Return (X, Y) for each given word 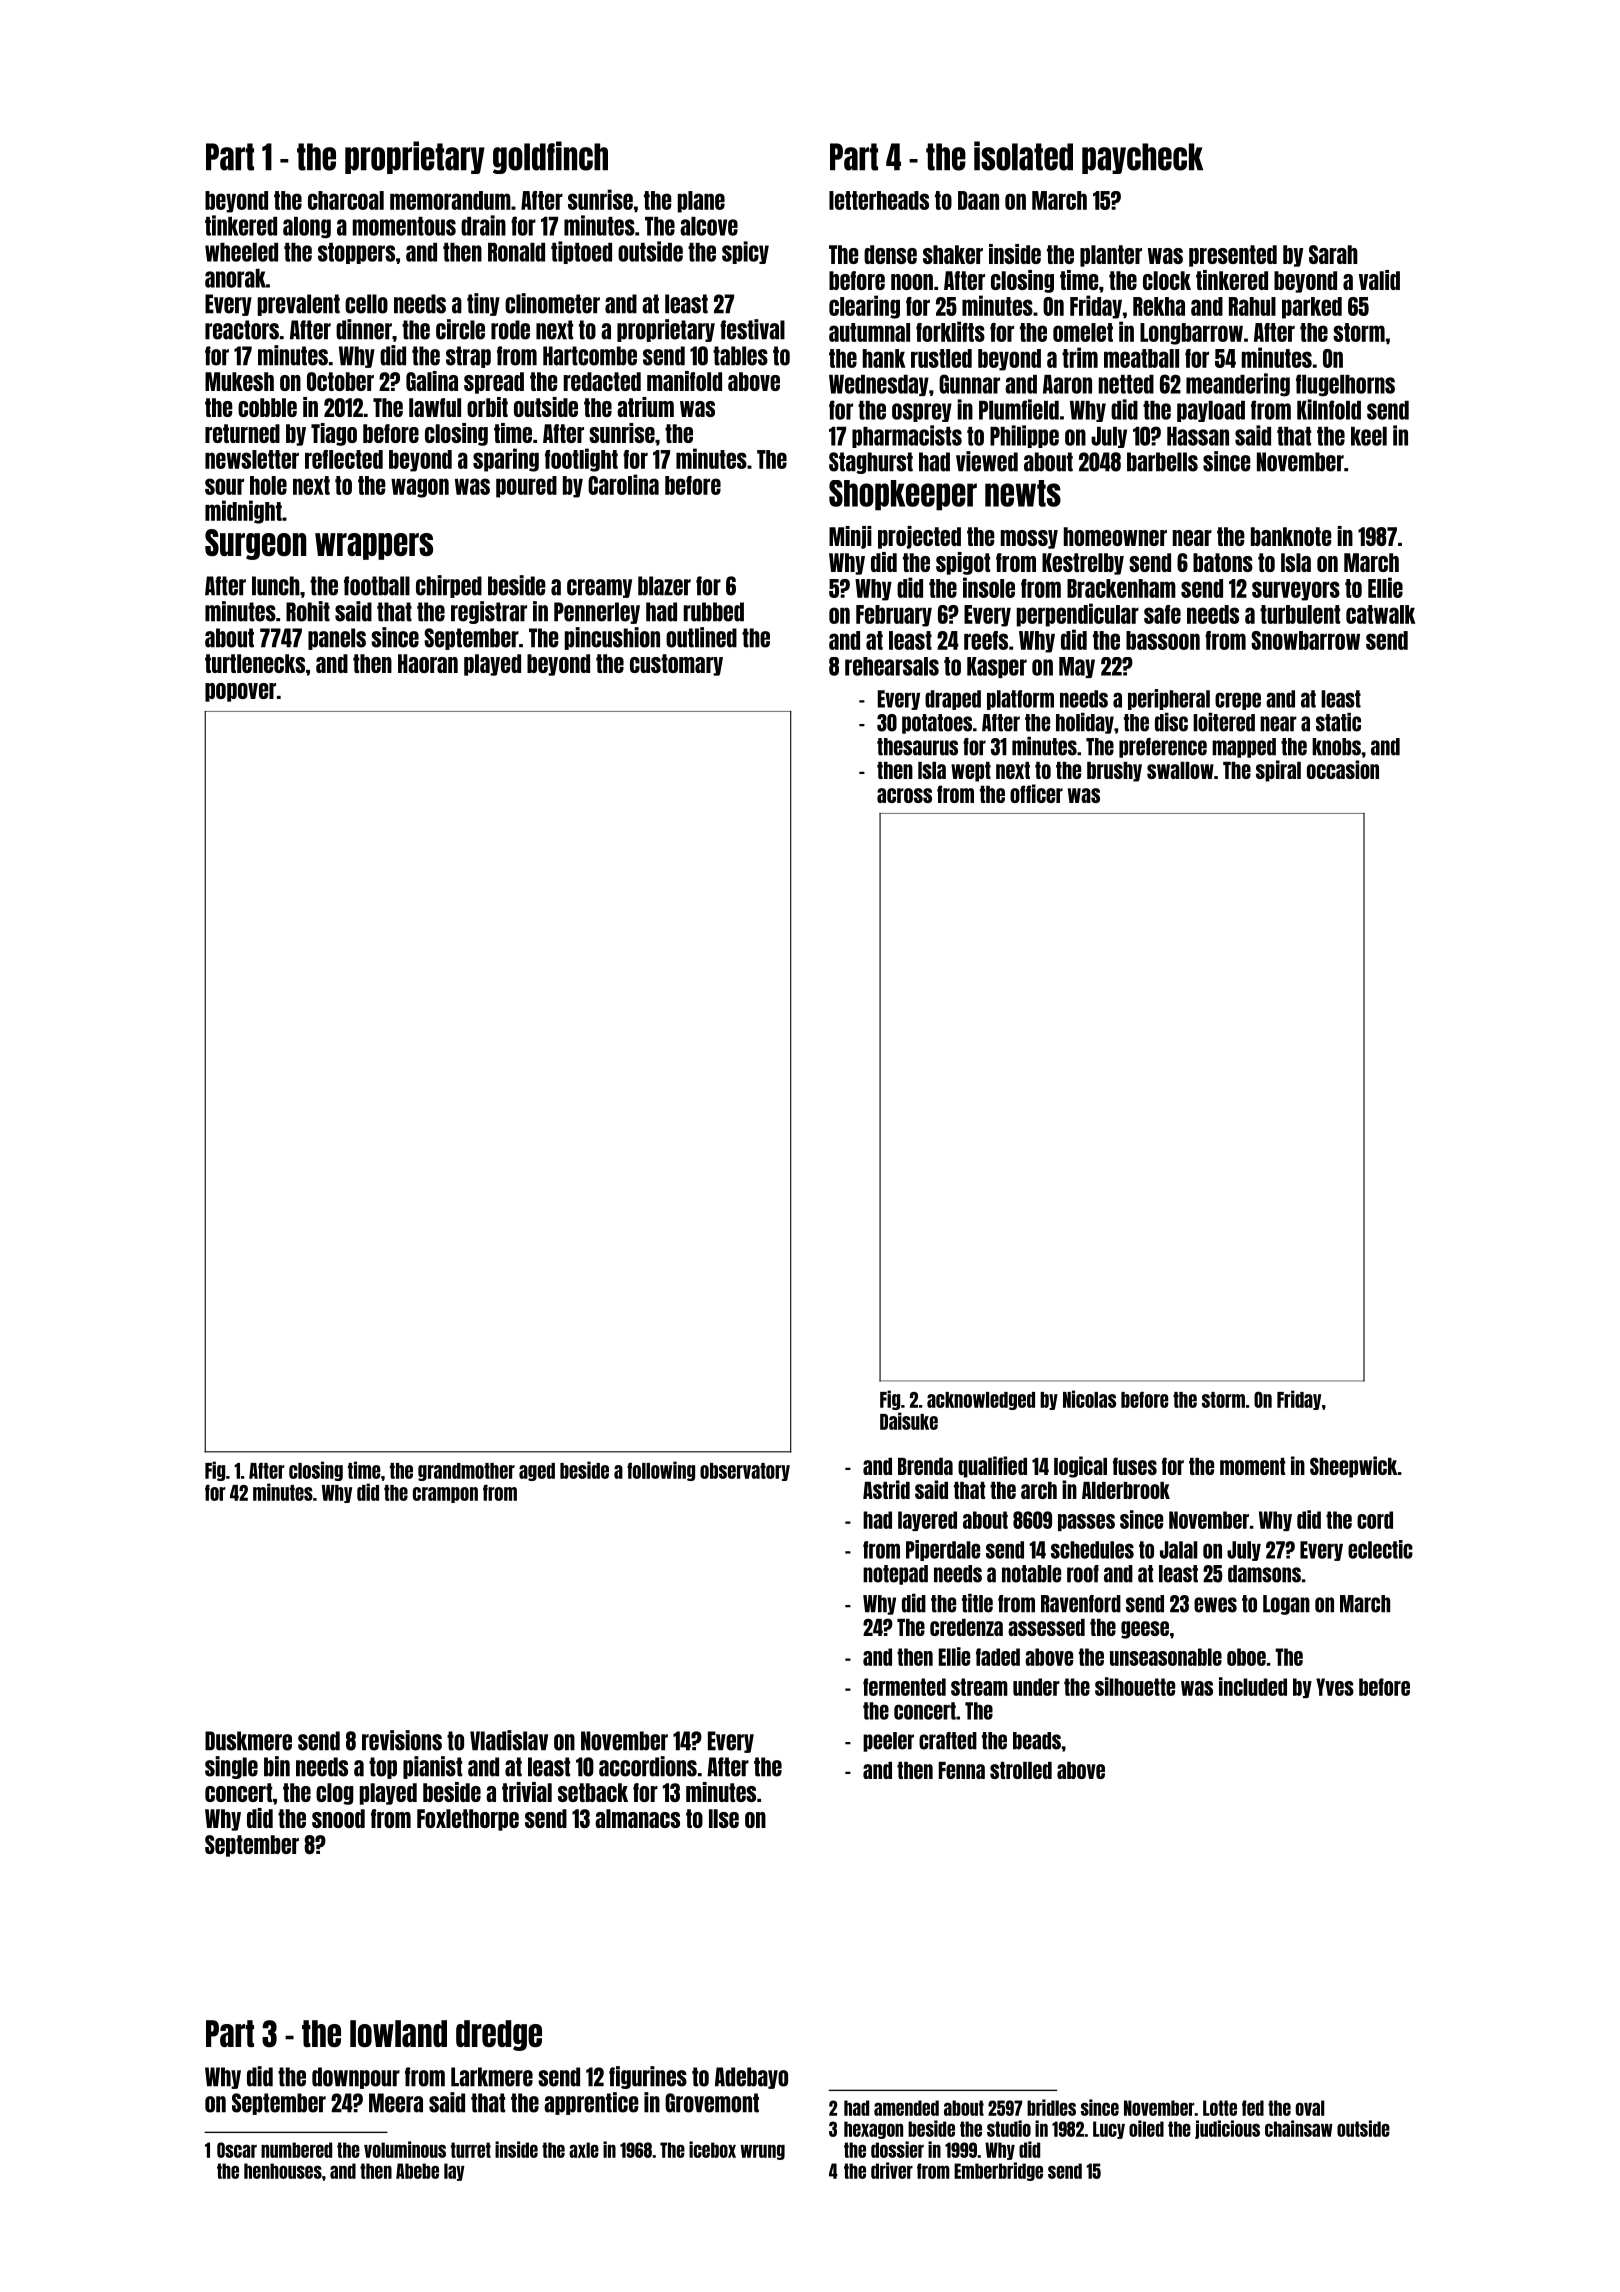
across (904, 795)
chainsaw (1299, 2128)
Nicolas (1089, 1399)
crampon (445, 1495)
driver (892, 2170)
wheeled (241, 252)
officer (1036, 793)
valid (1379, 280)
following (661, 1471)
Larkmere (492, 2077)
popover (240, 692)
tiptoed (581, 252)
